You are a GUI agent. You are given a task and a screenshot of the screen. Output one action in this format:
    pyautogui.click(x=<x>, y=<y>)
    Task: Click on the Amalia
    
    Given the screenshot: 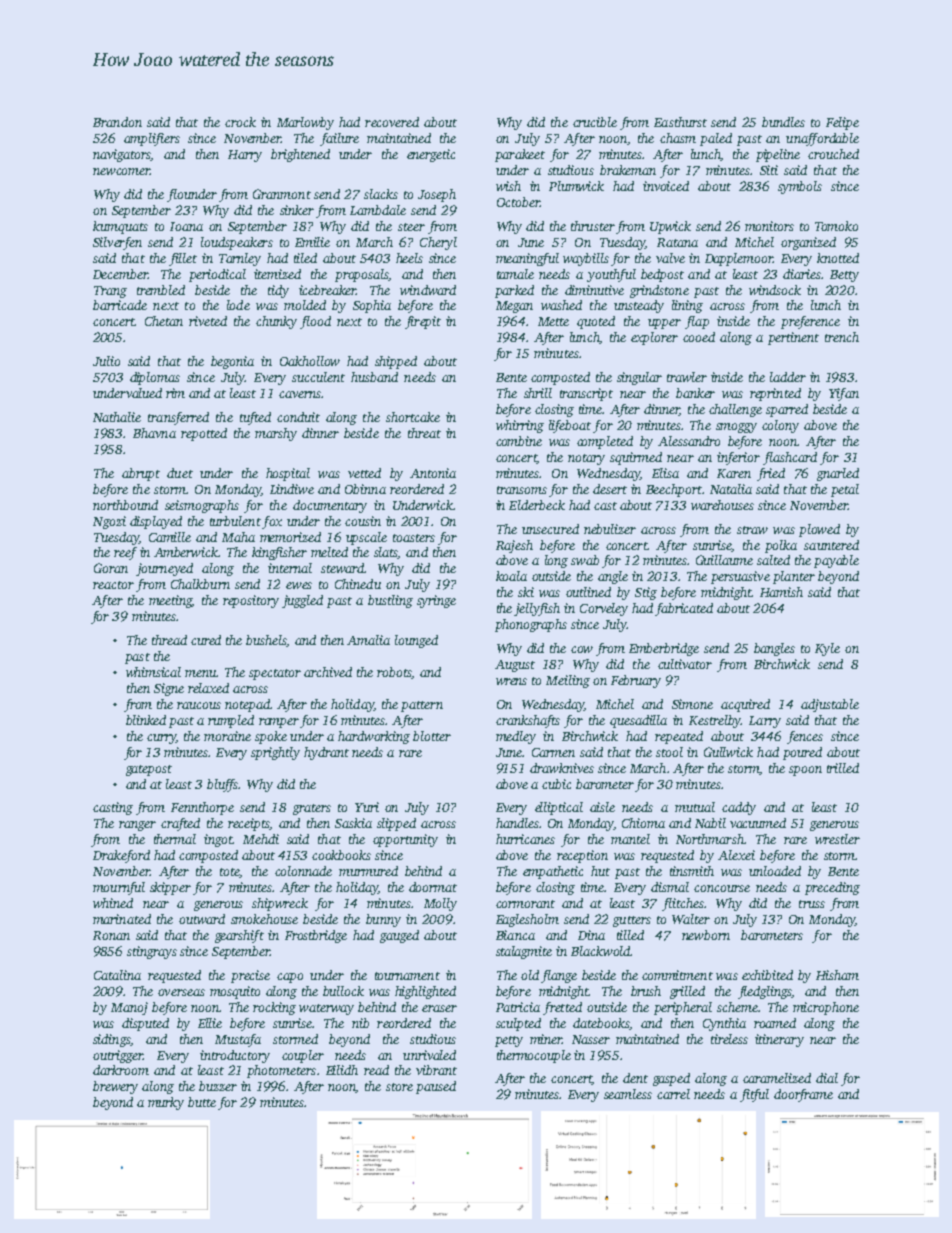 What is the action you would take?
    pyautogui.click(x=368, y=640)
